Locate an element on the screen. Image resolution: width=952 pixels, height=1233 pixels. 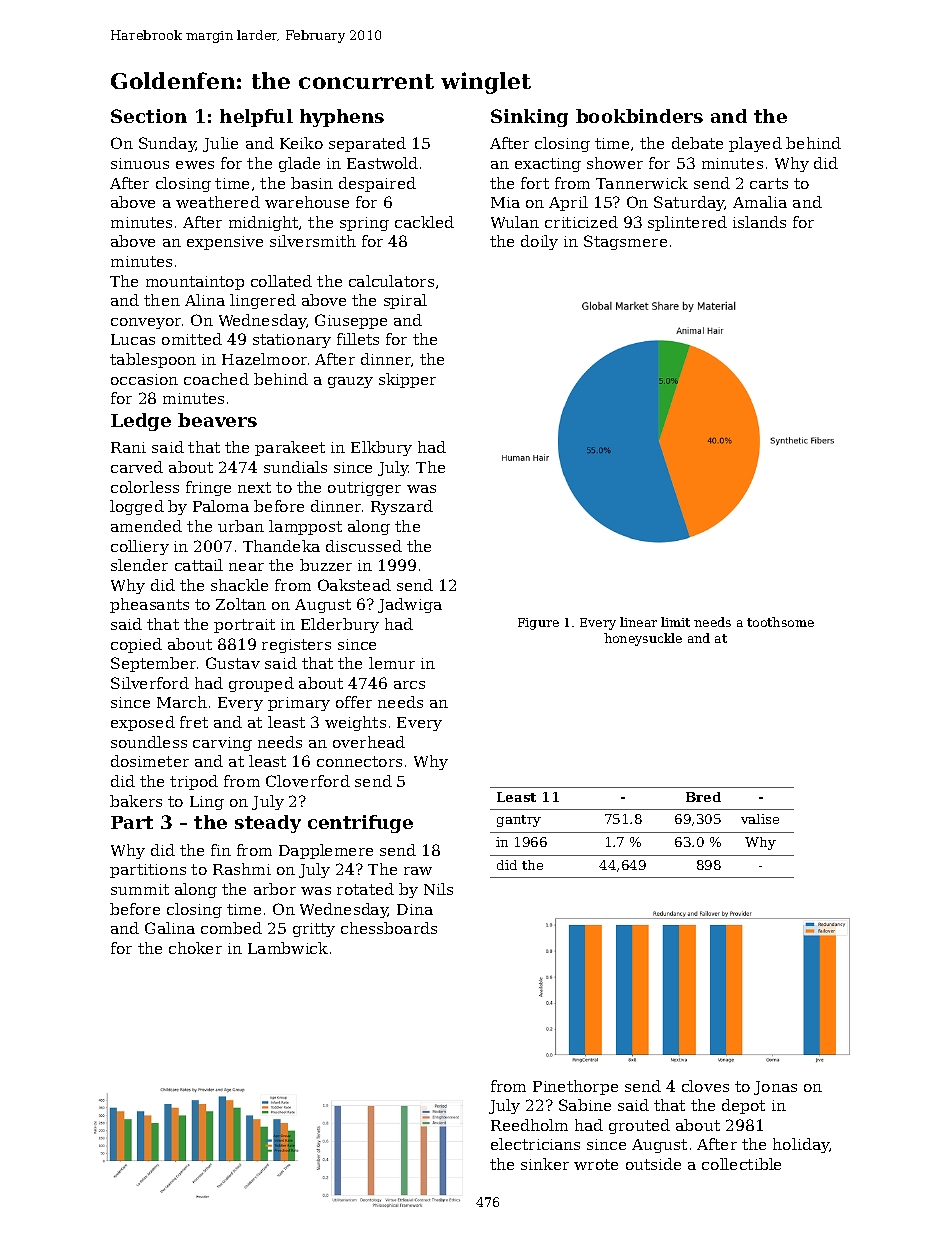
chessboards is located at coordinates (389, 928).
